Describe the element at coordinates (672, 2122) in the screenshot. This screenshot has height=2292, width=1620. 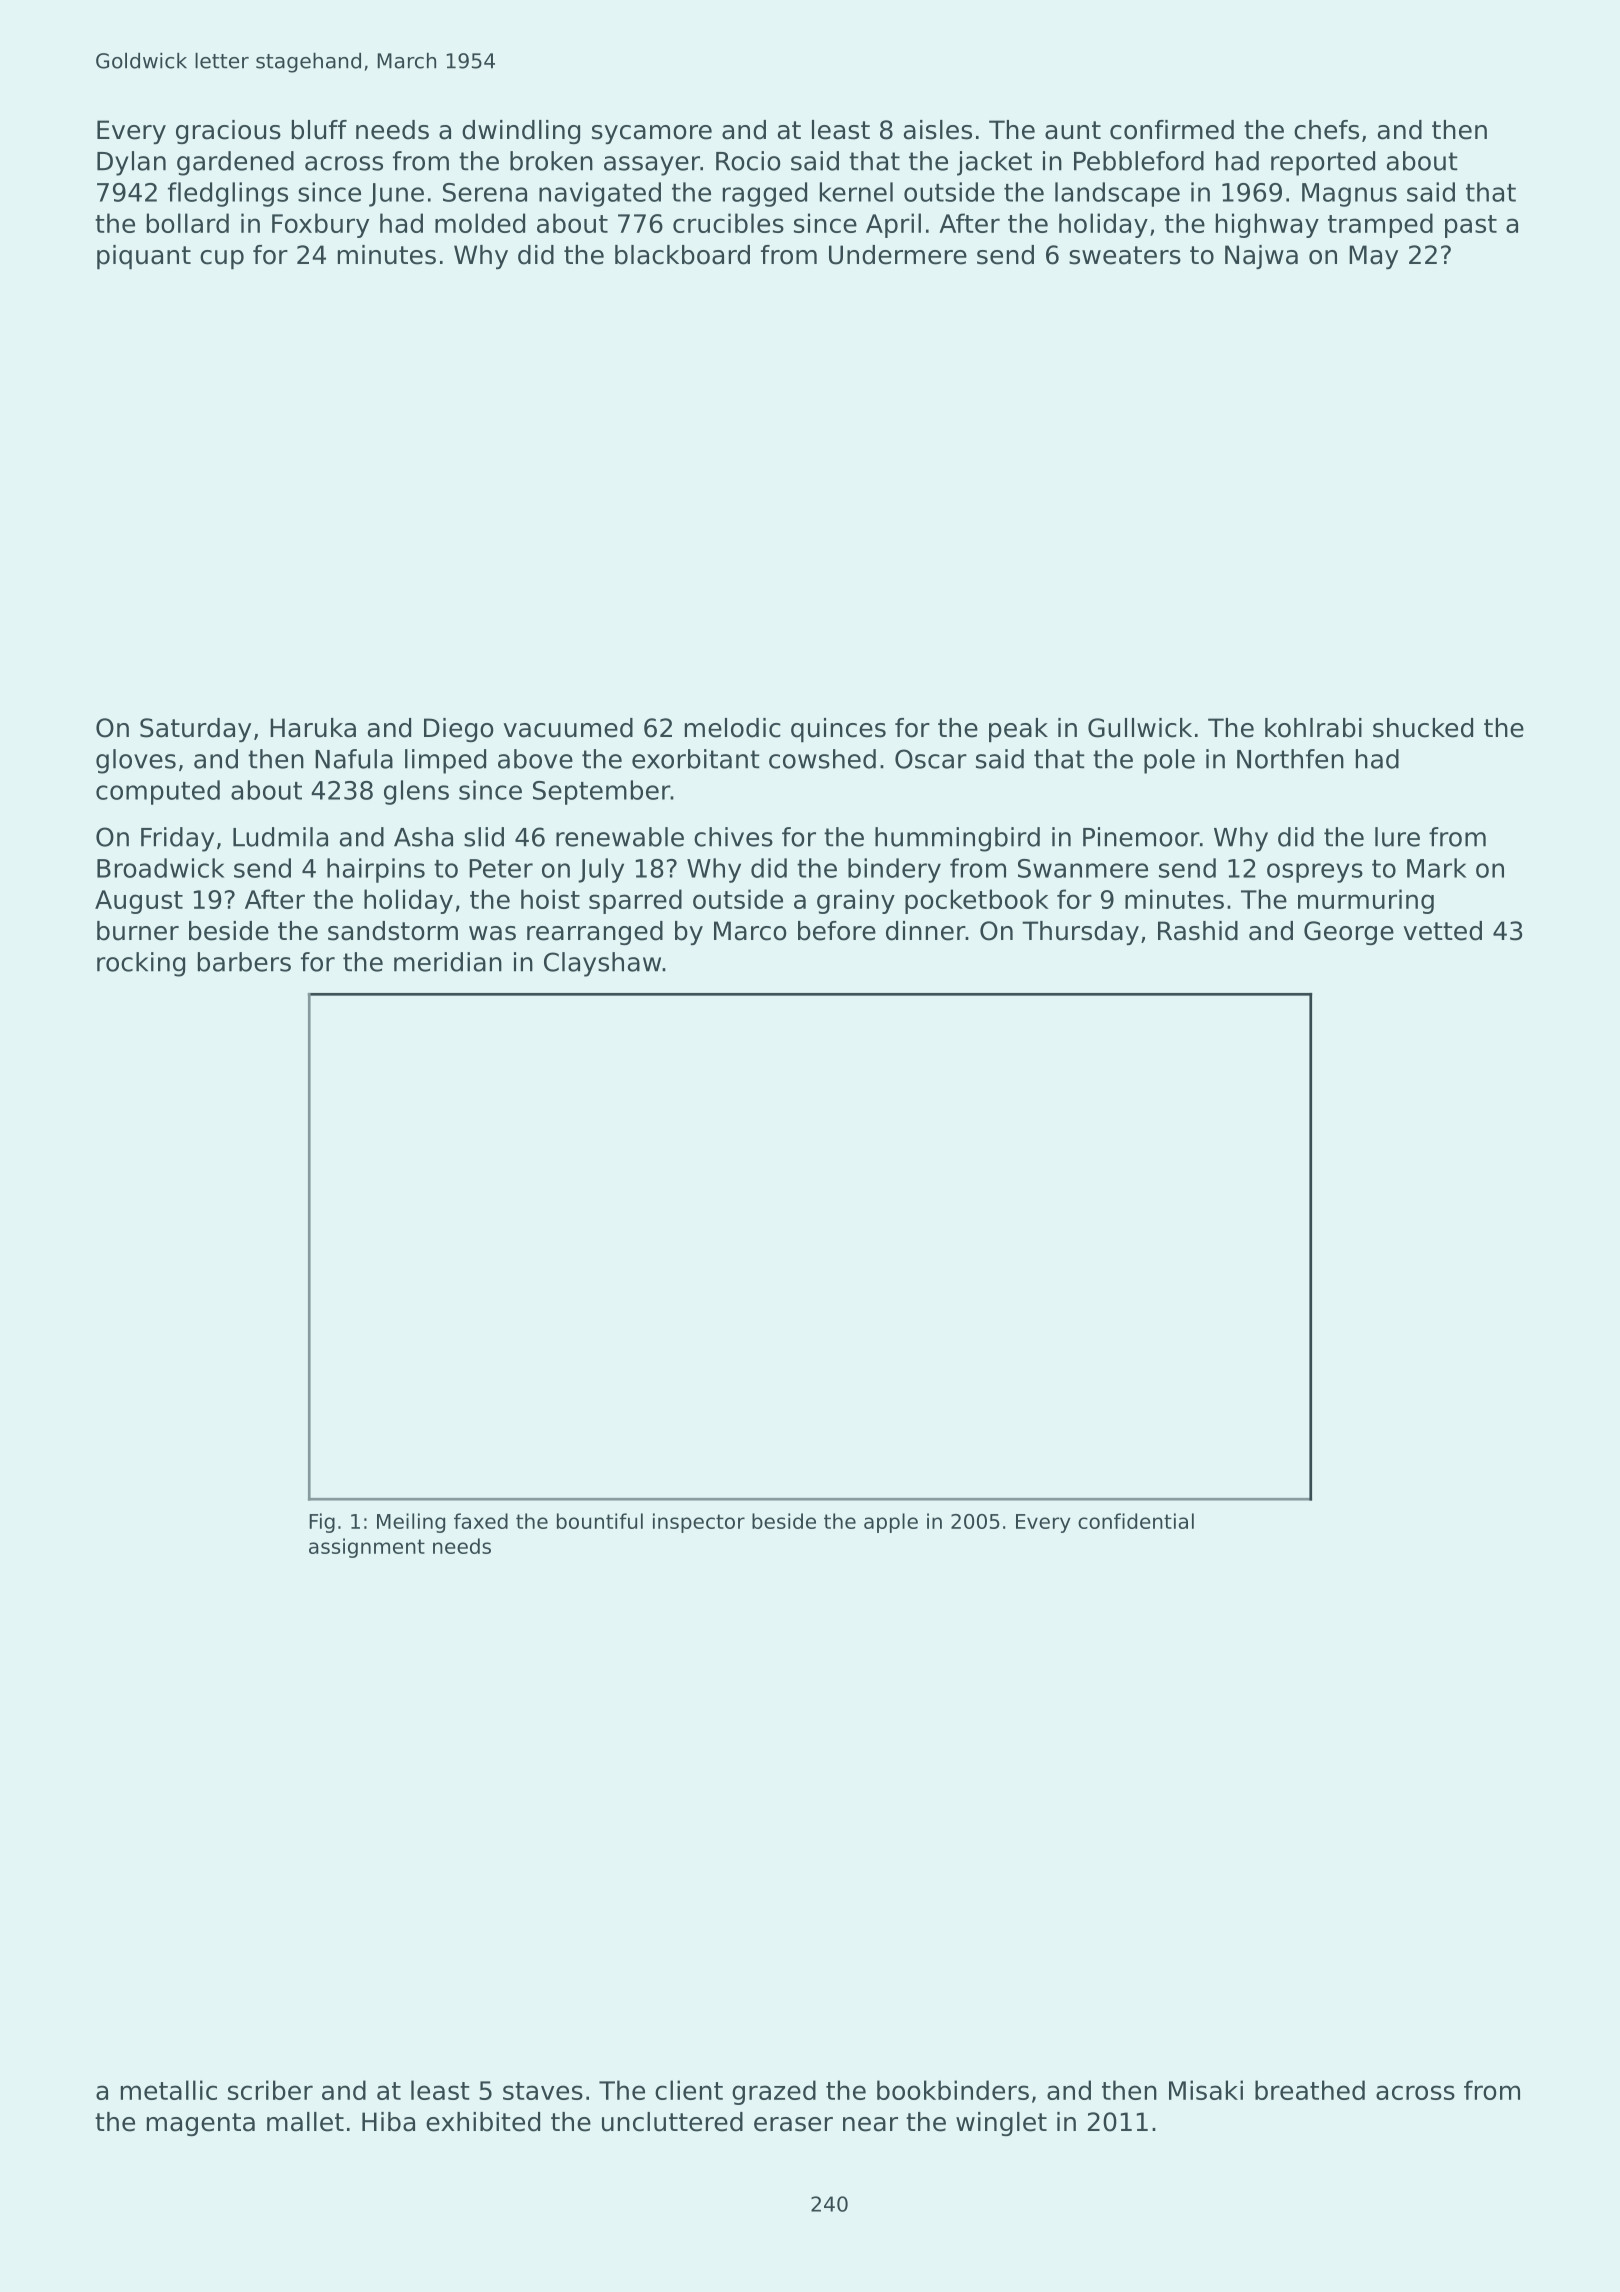
I see `uncluttered` at that location.
